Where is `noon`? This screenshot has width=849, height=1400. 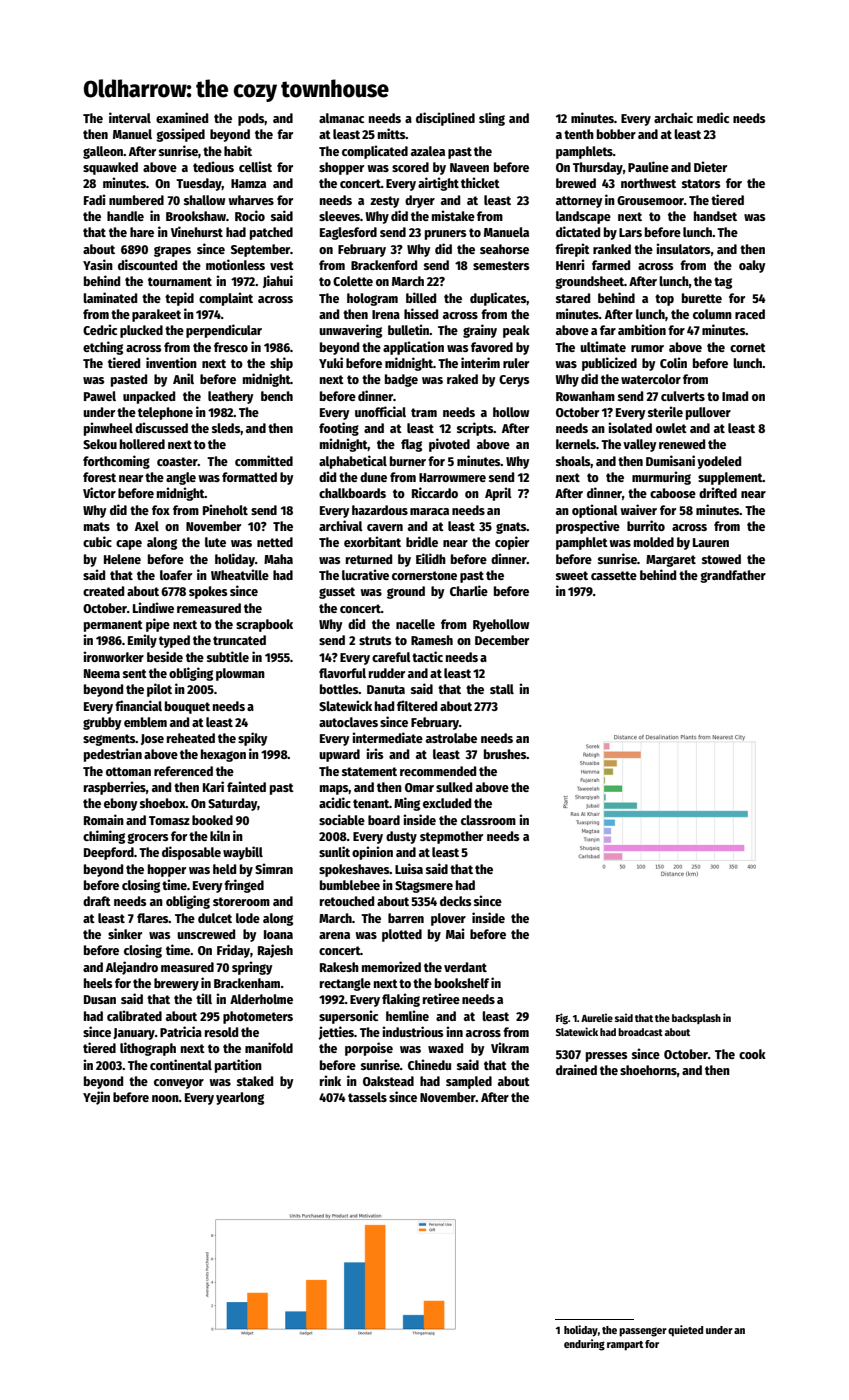
noon is located at coordinates (165, 1098).
